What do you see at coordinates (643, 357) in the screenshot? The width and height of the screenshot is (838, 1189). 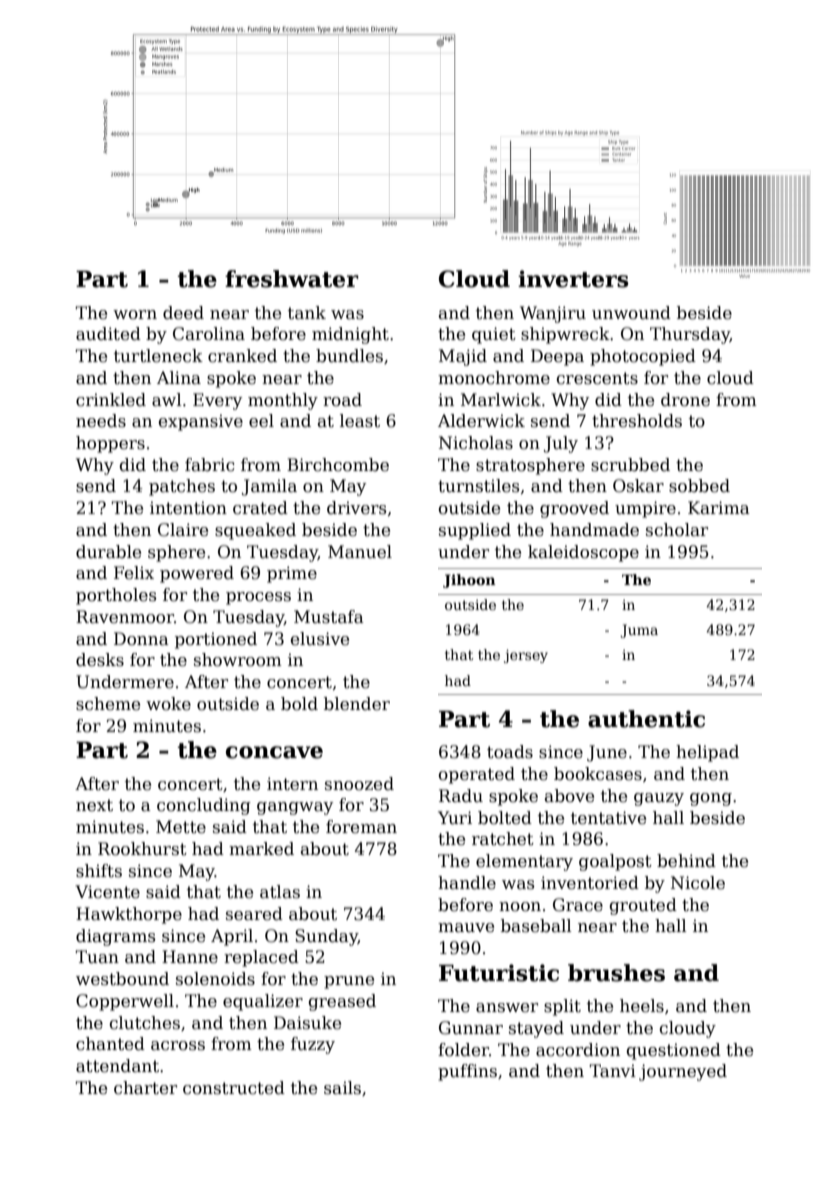 I see `photocopied` at bounding box center [643, 357].
